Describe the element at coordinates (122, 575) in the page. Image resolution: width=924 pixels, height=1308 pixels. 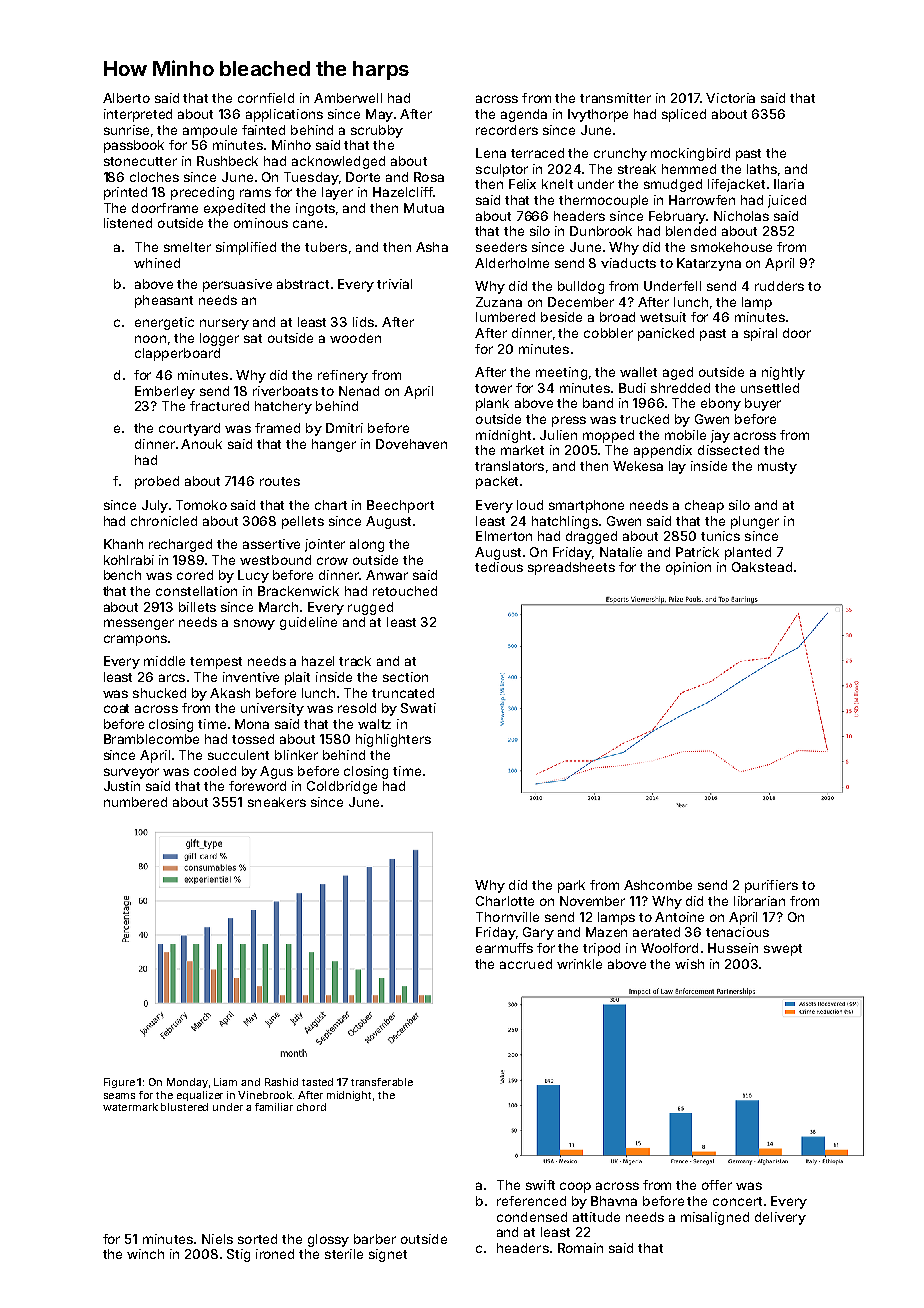
I see `bench` at that location.
